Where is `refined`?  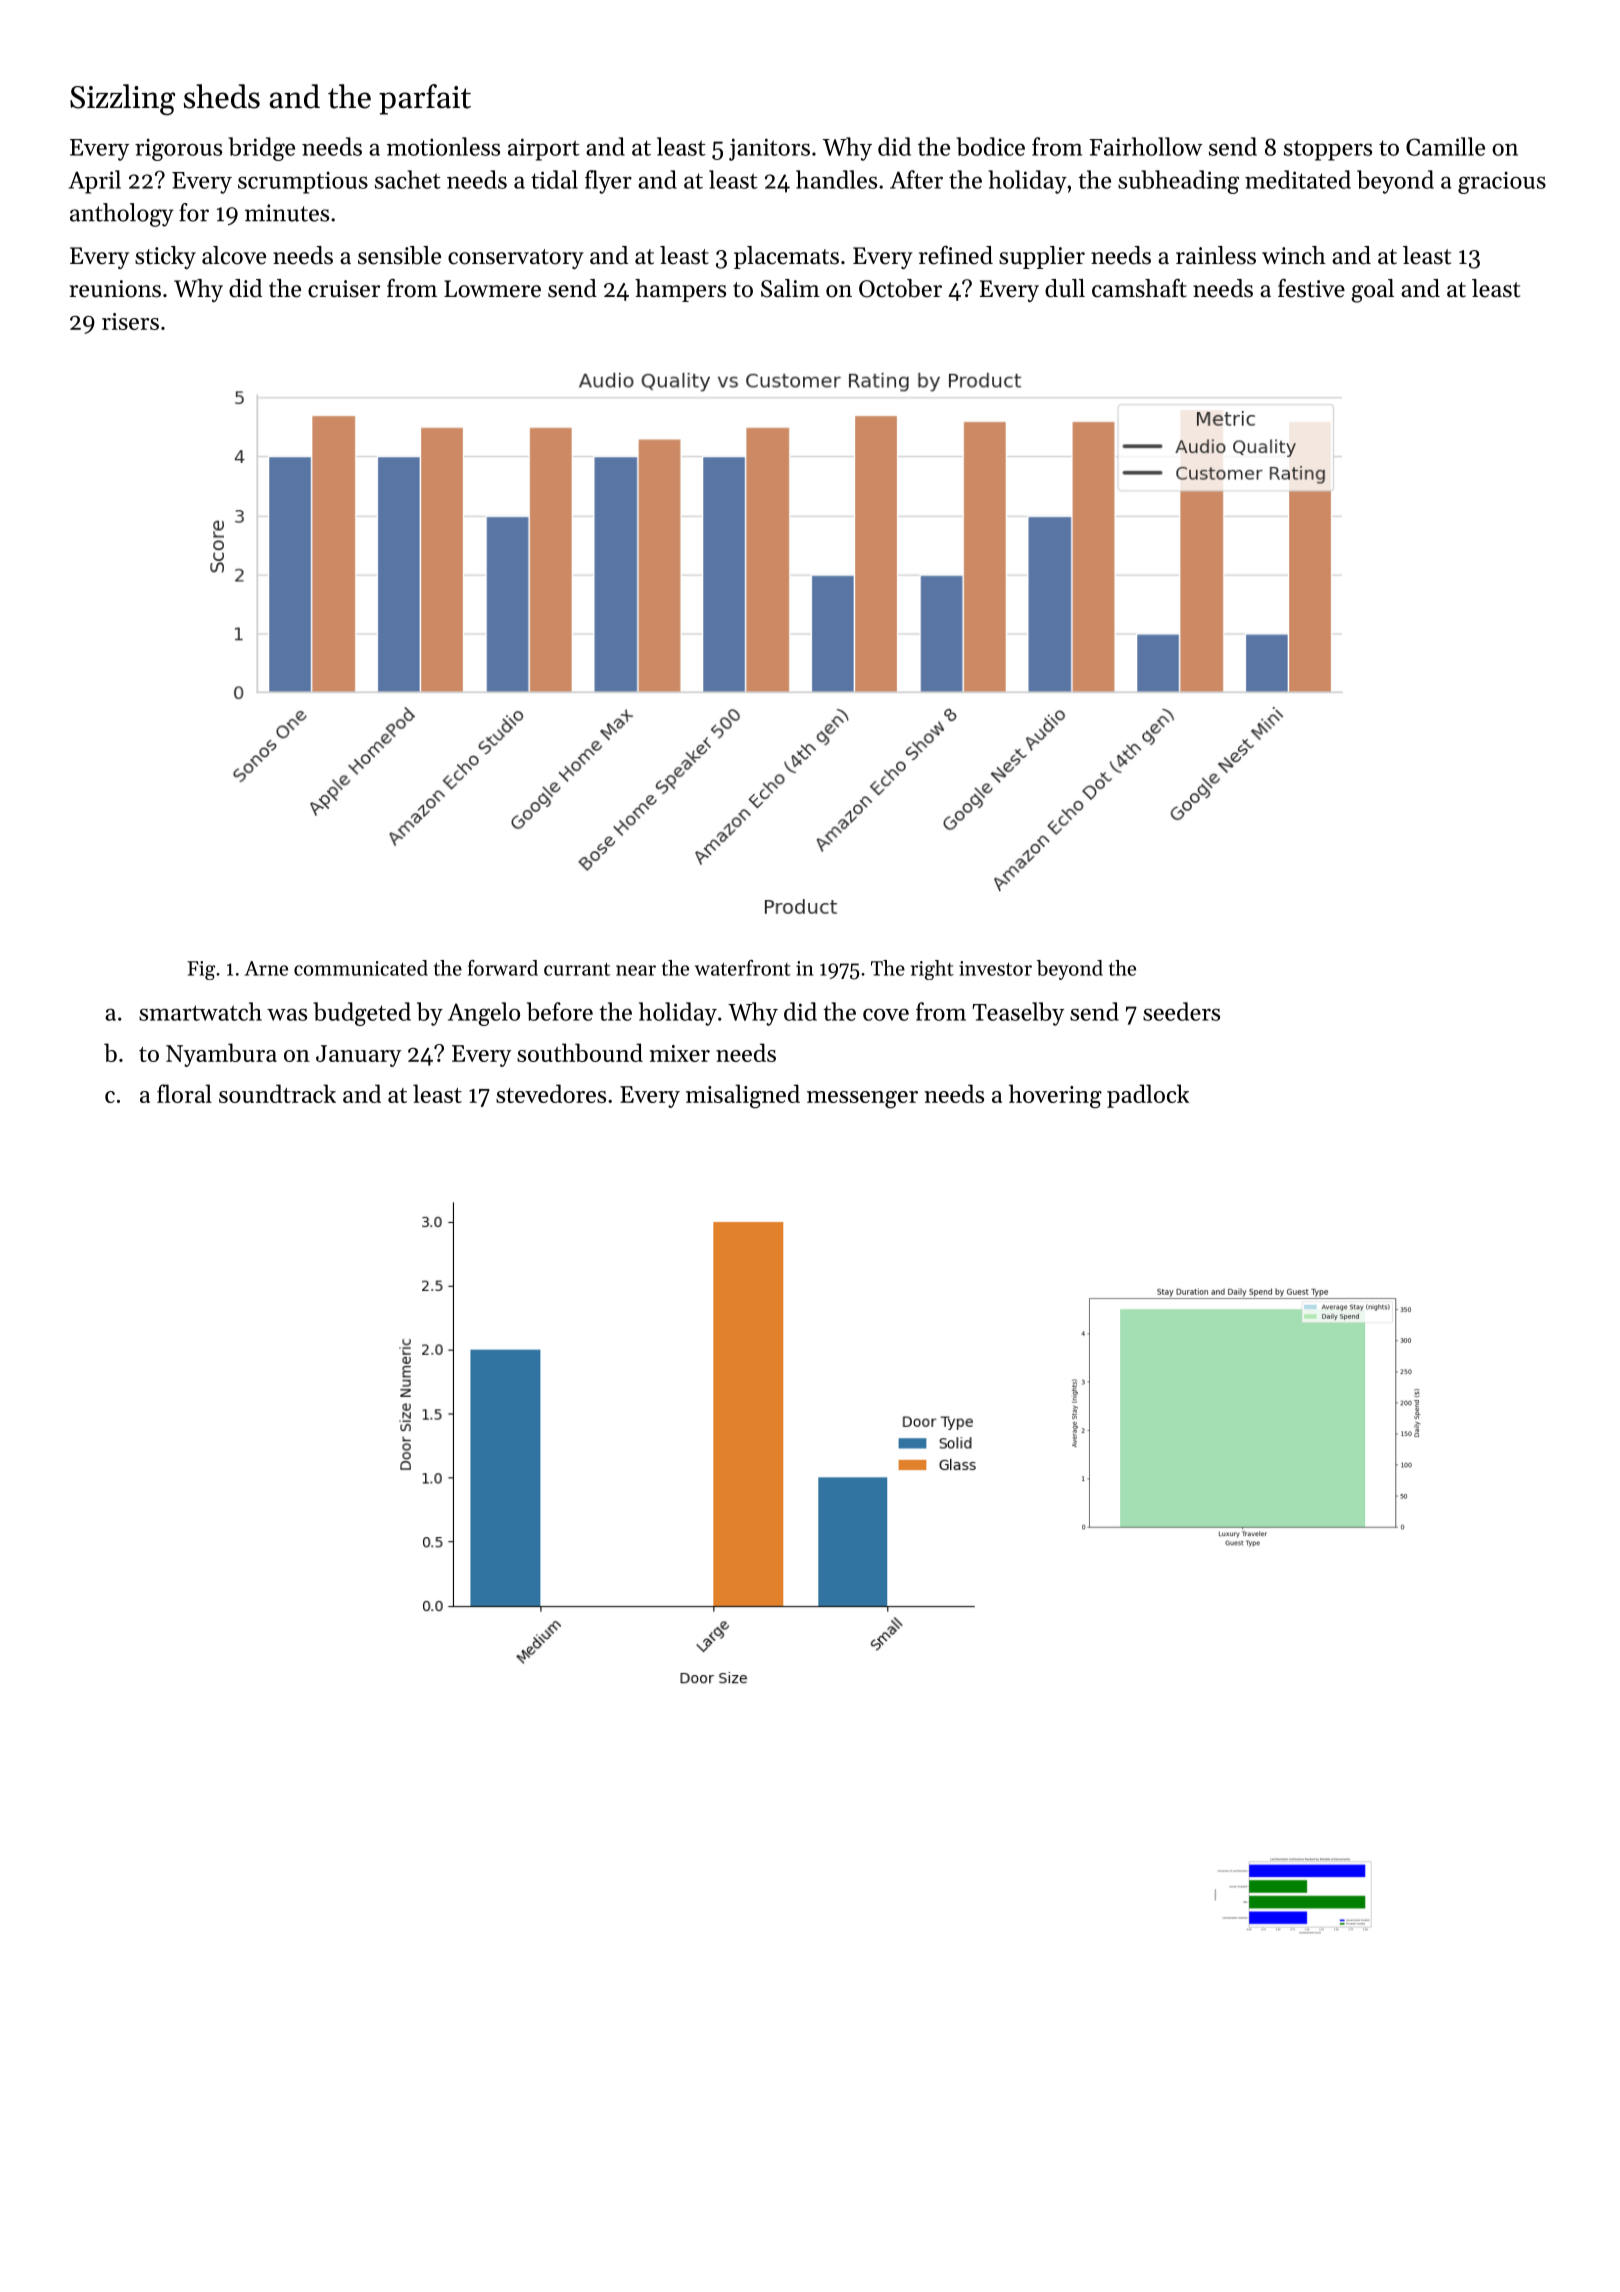 refined is located at coordinates (956, 255).
